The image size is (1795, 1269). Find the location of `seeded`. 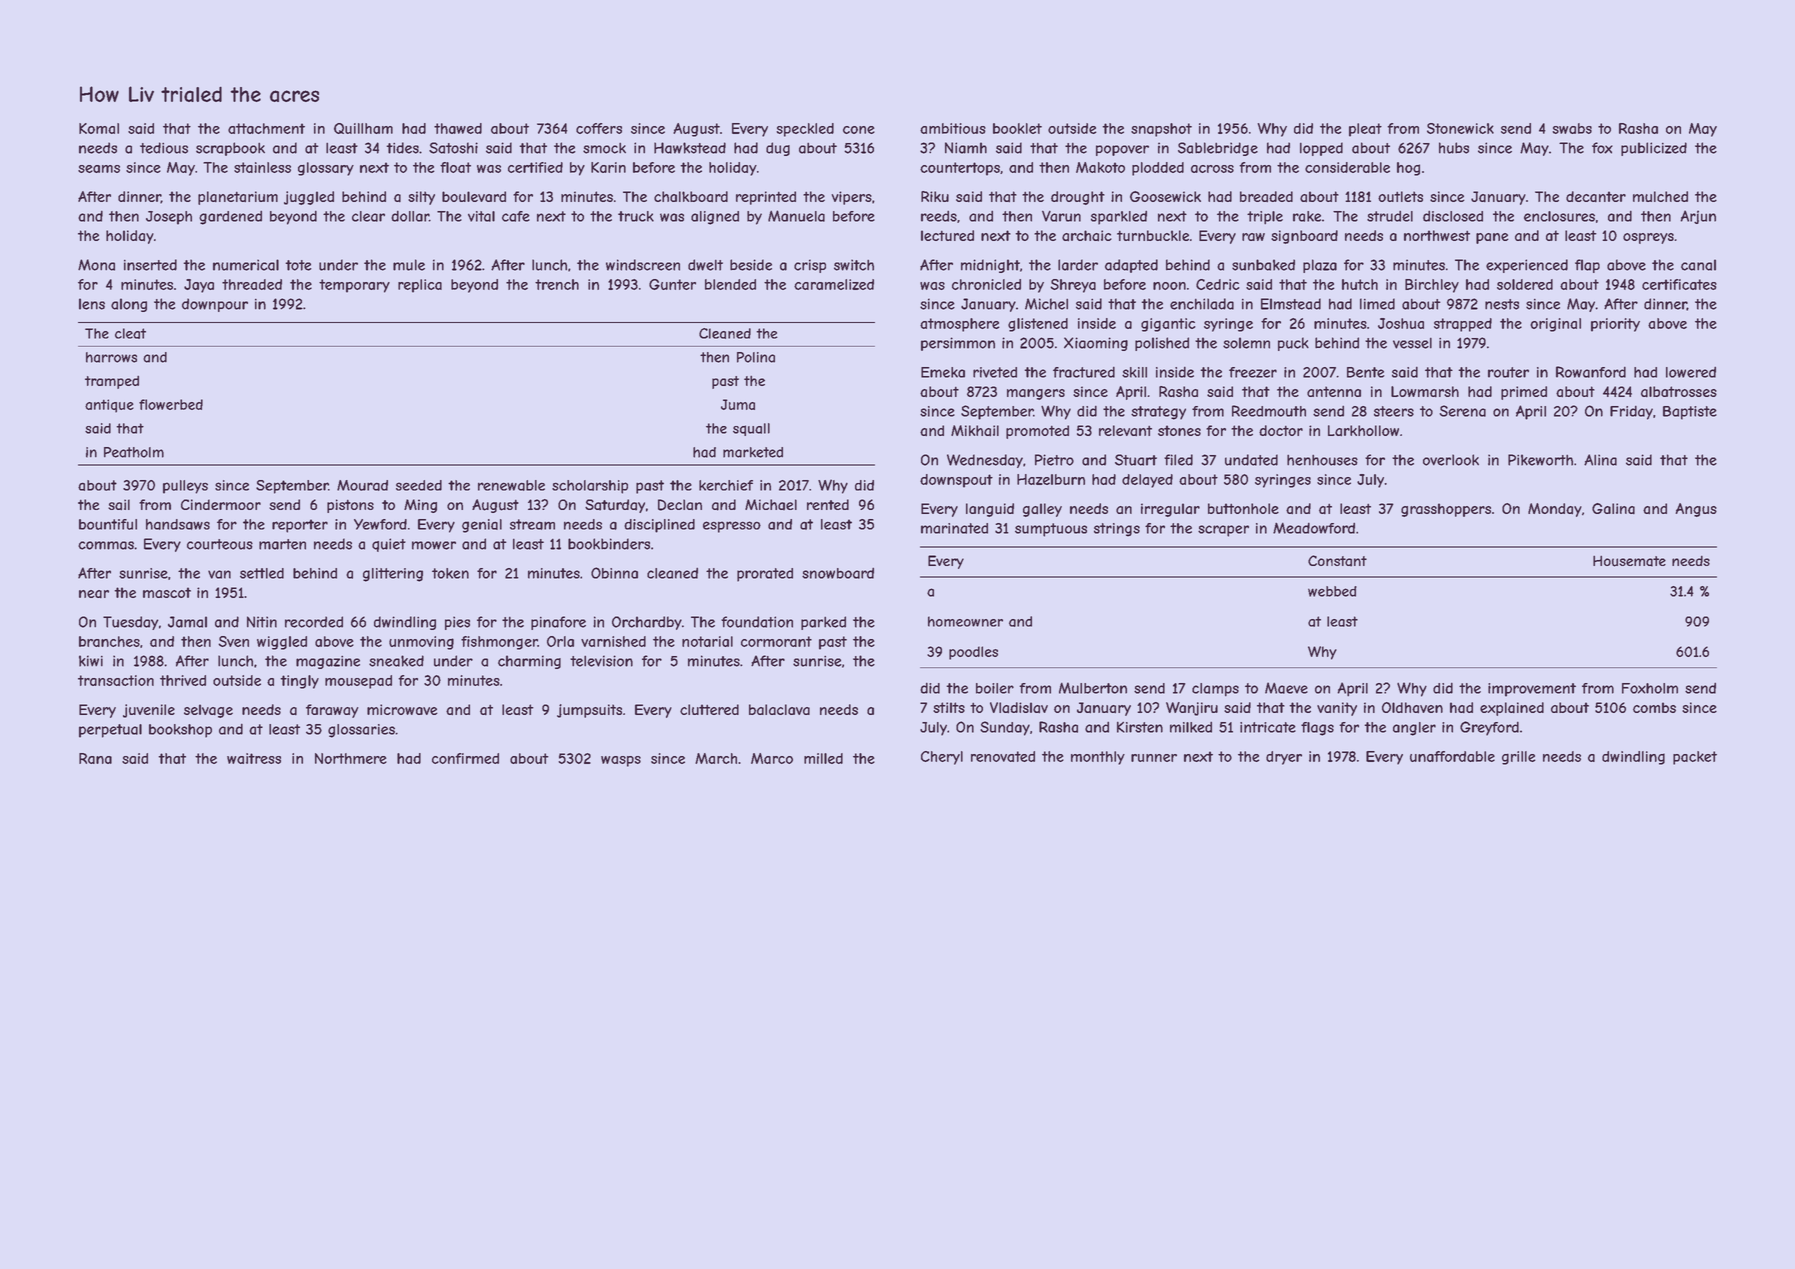

seeded is located at coordinates (419, 485).
